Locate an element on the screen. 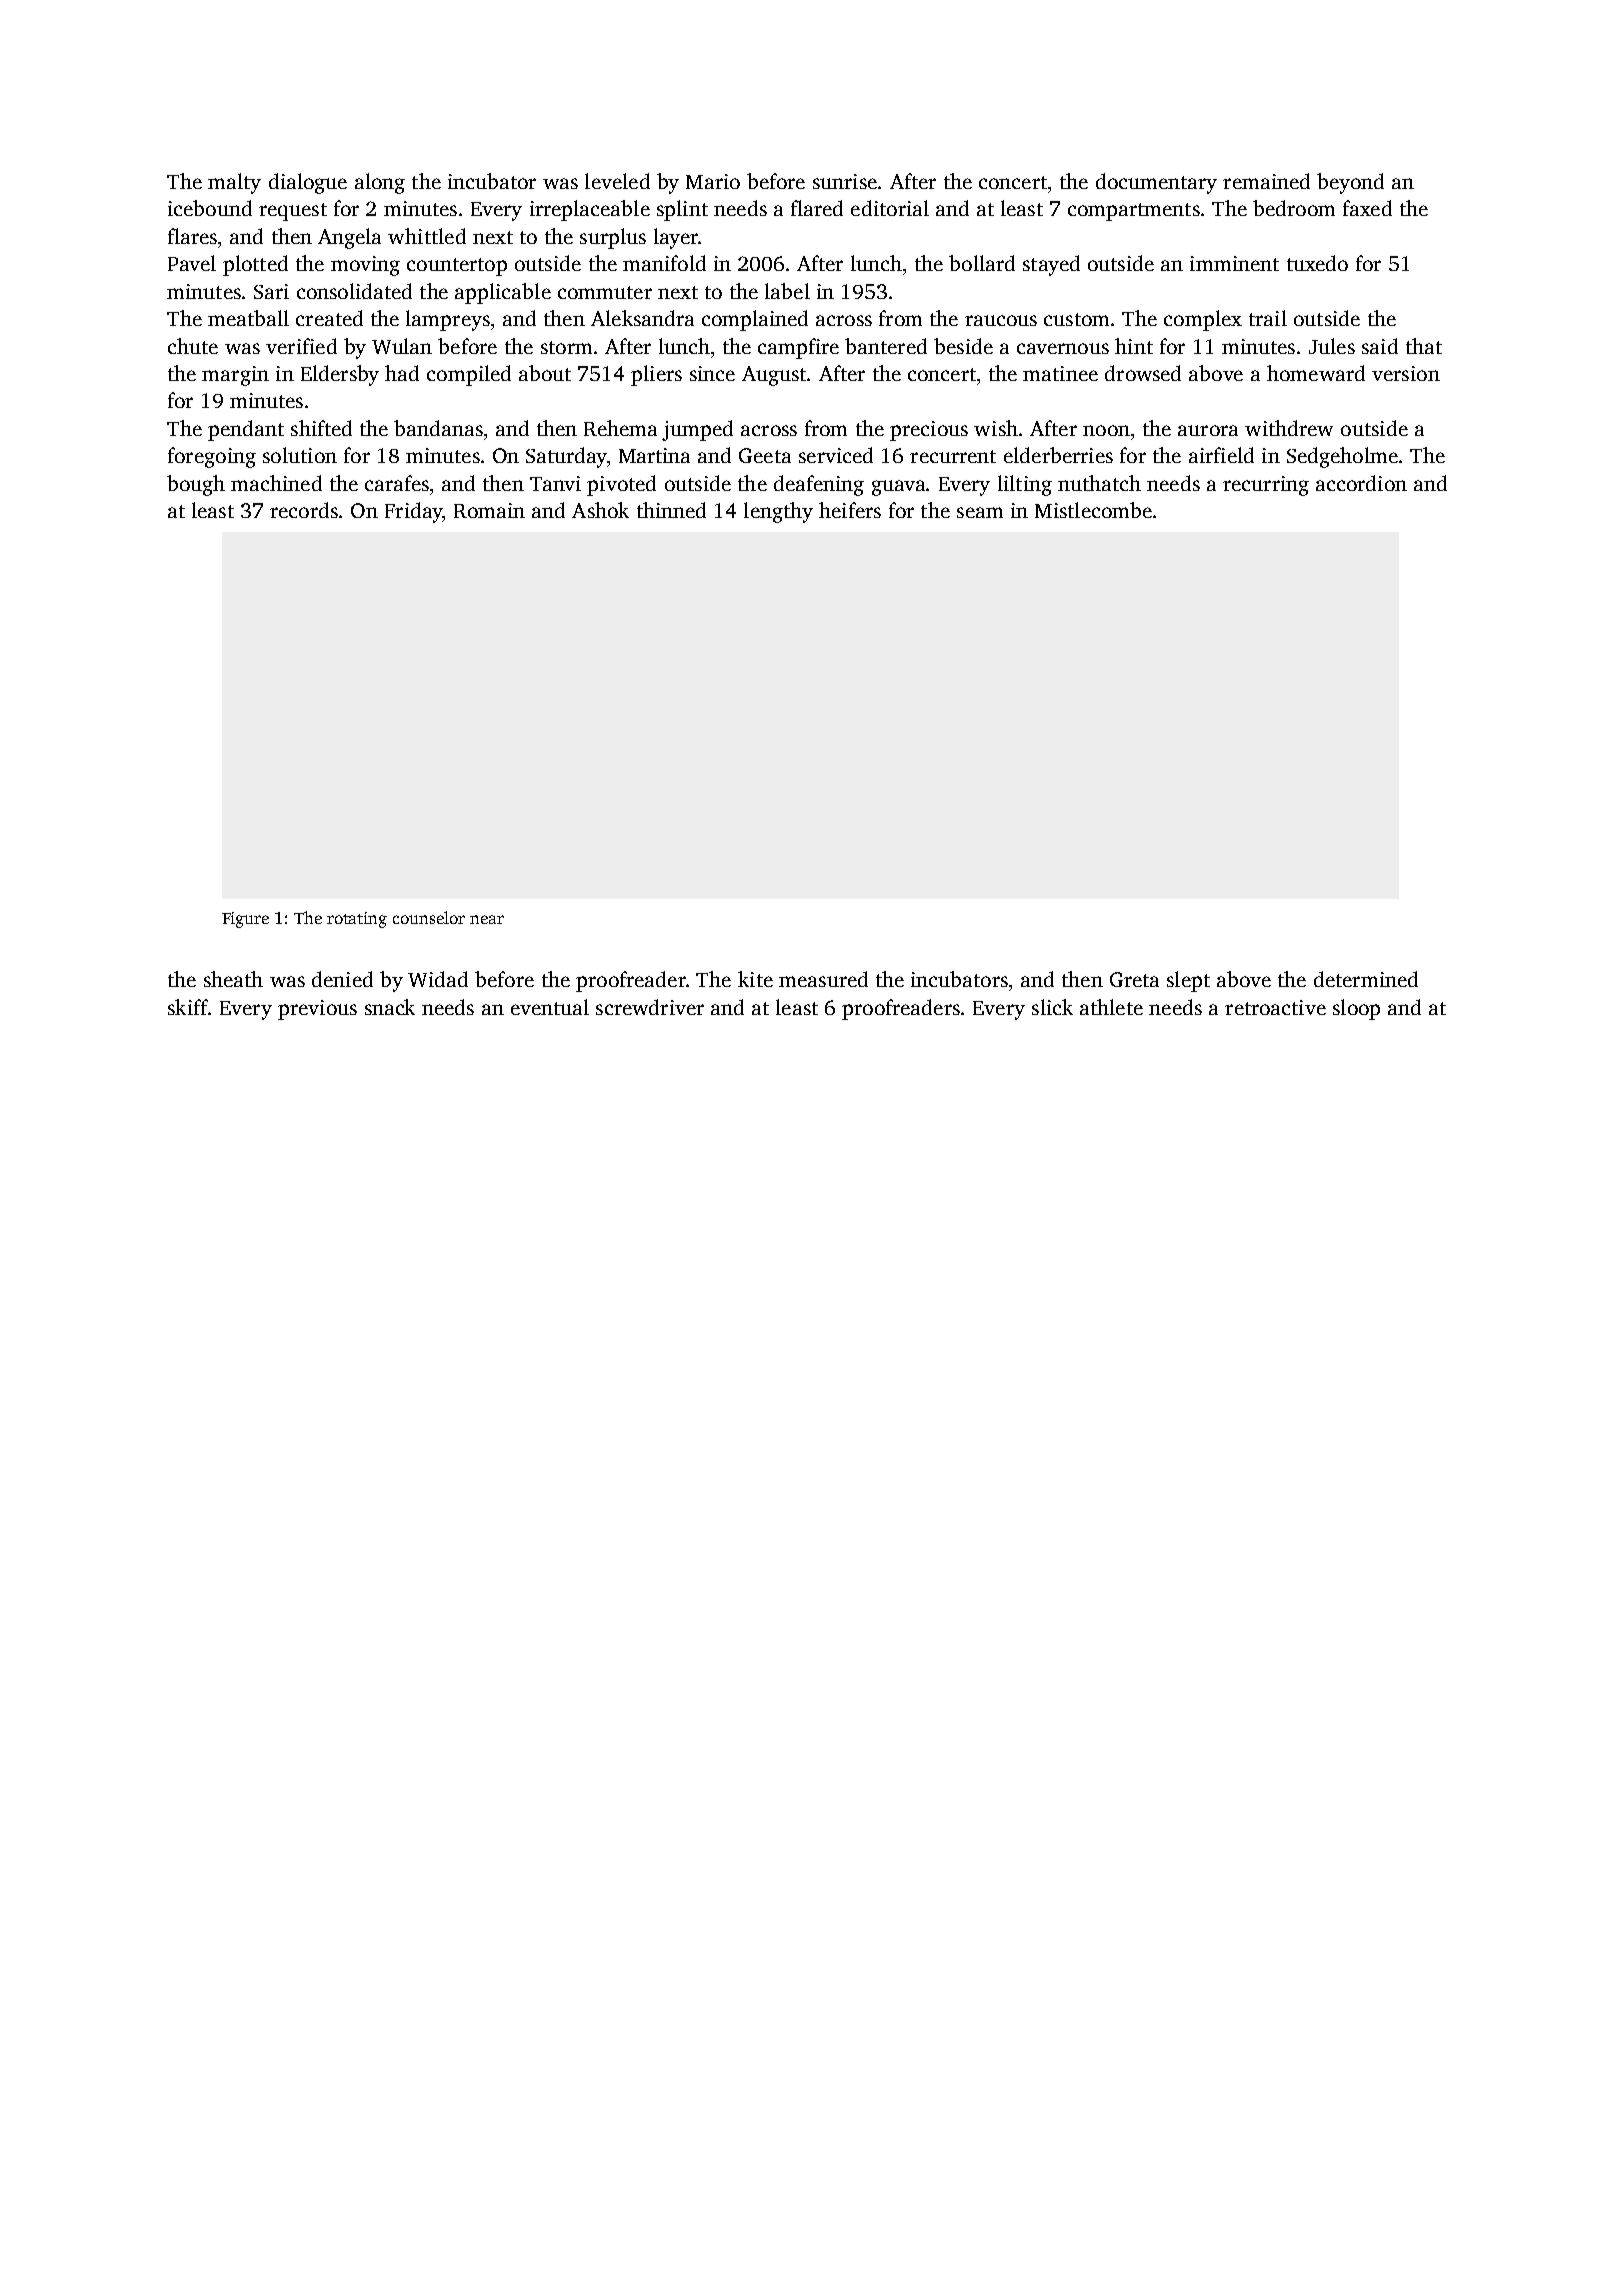 The height and width of the screenshot is (2292, 1620). determined is located at coordinates (1366, 979).
